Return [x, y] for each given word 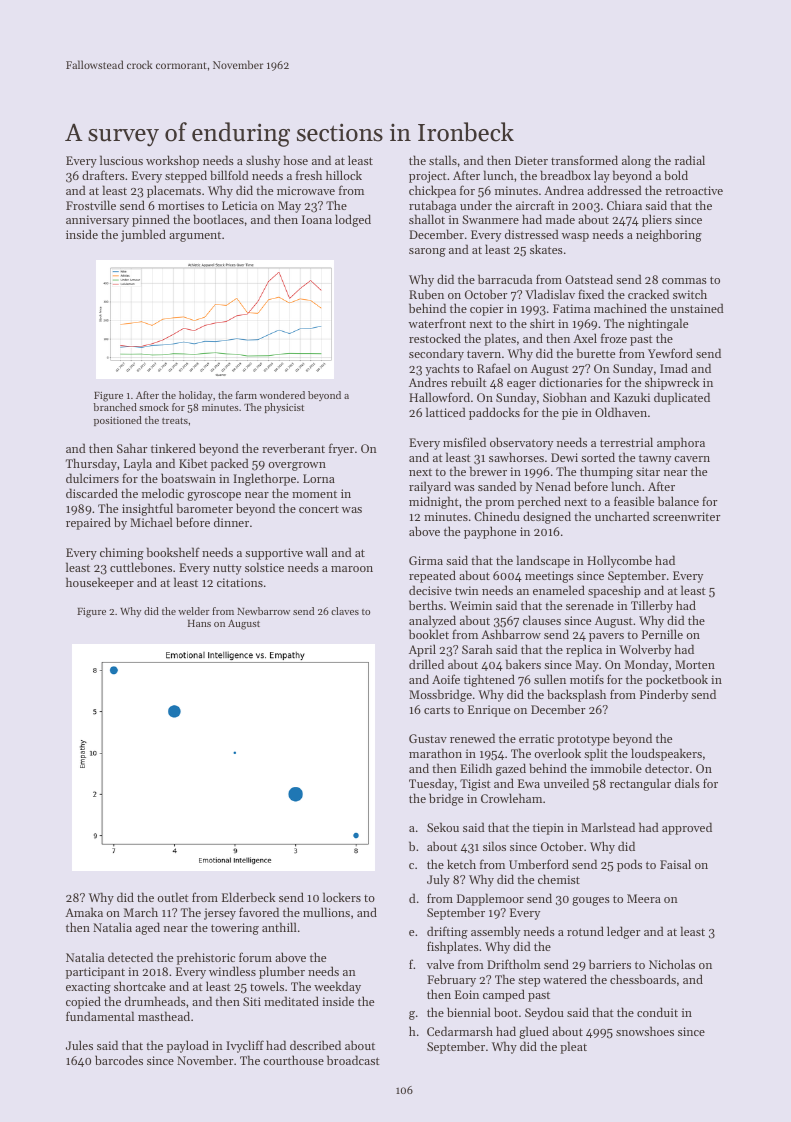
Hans [199, 623]
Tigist [475, 785]
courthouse [293, 1060]
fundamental [100, 1016]
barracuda [505, 279]
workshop [172, 161]
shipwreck [672, 383]
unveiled [566, 783]
